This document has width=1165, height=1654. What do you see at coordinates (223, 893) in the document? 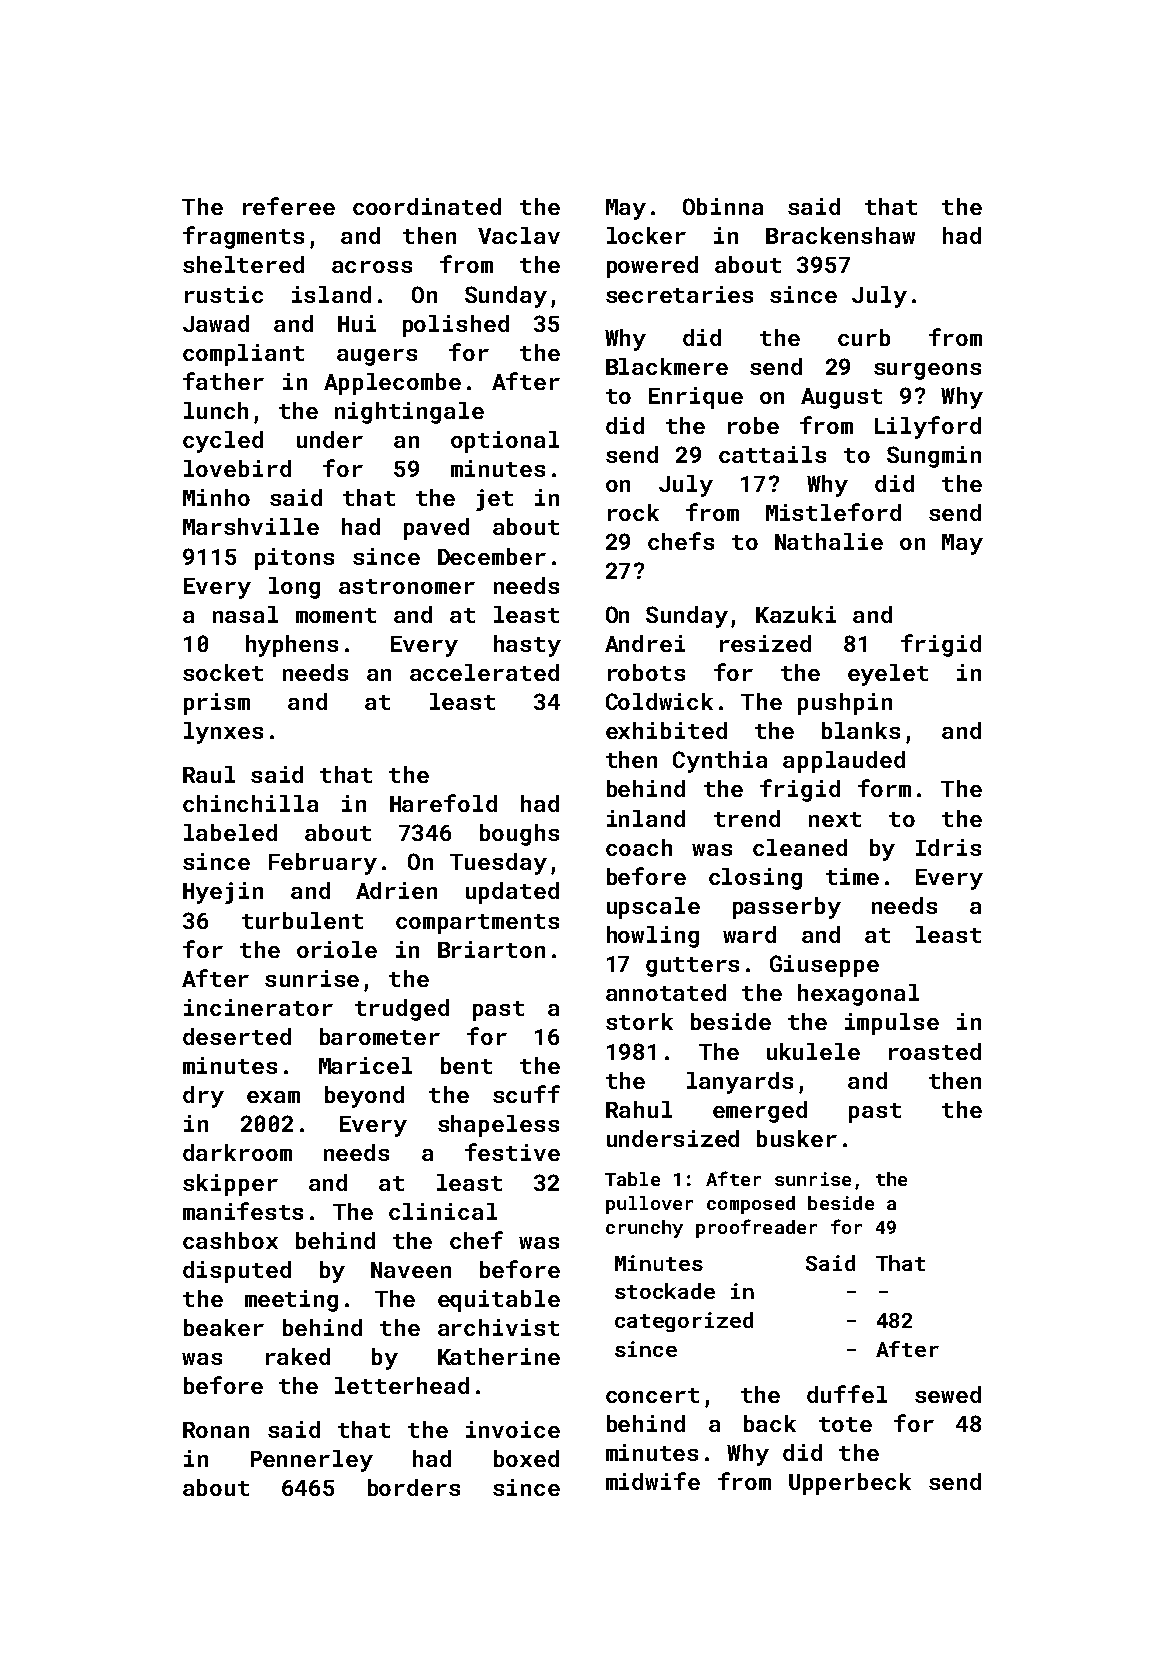
I see `Hyejin` at bounding box center [223, 893].
